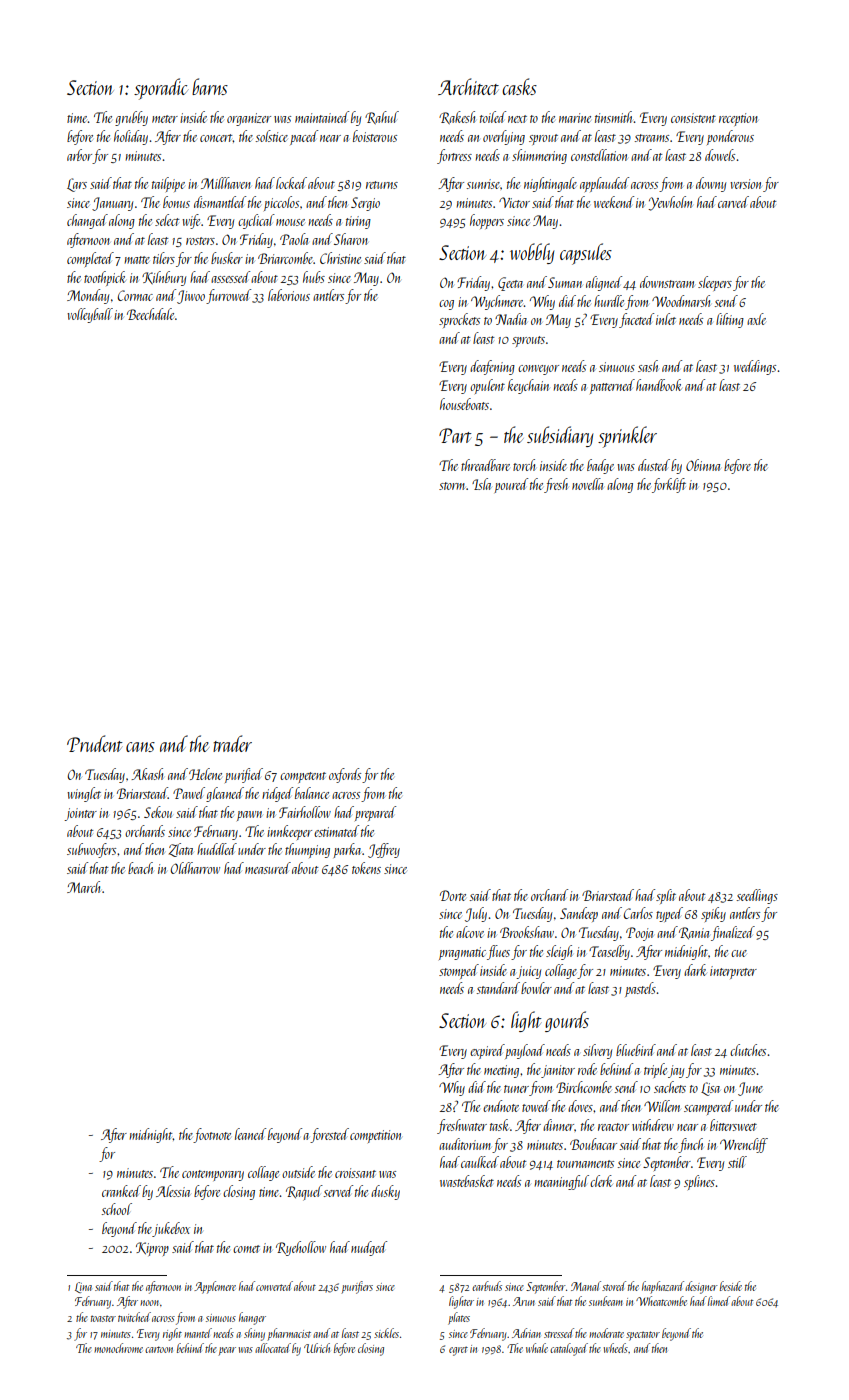 This document has height=1400, width=849. What do you see at coordinates (719, 1301) in the document?
I see `limed` at bounding box center [719, 1301].
